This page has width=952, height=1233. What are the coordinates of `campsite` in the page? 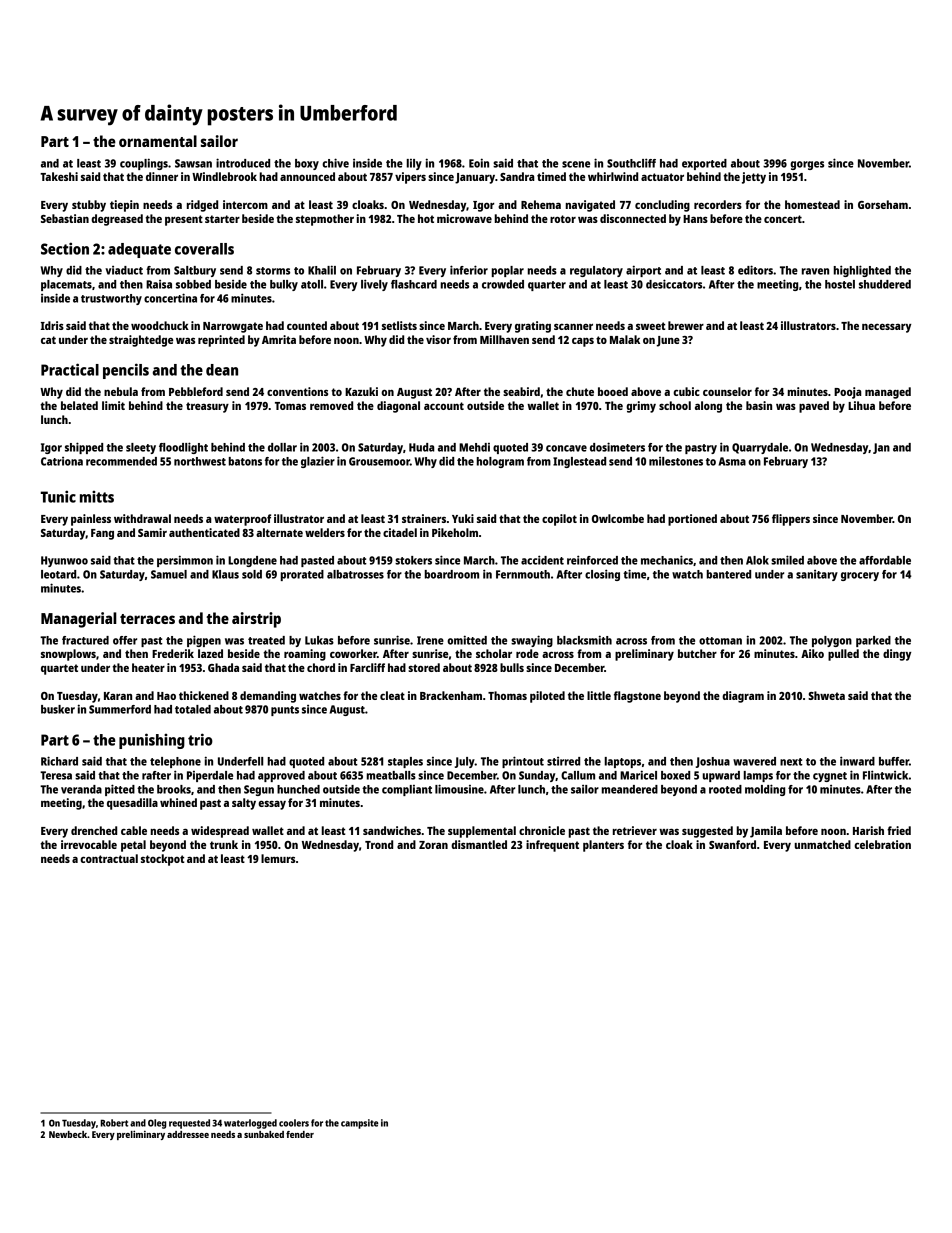 It's located at (360, 1124).
